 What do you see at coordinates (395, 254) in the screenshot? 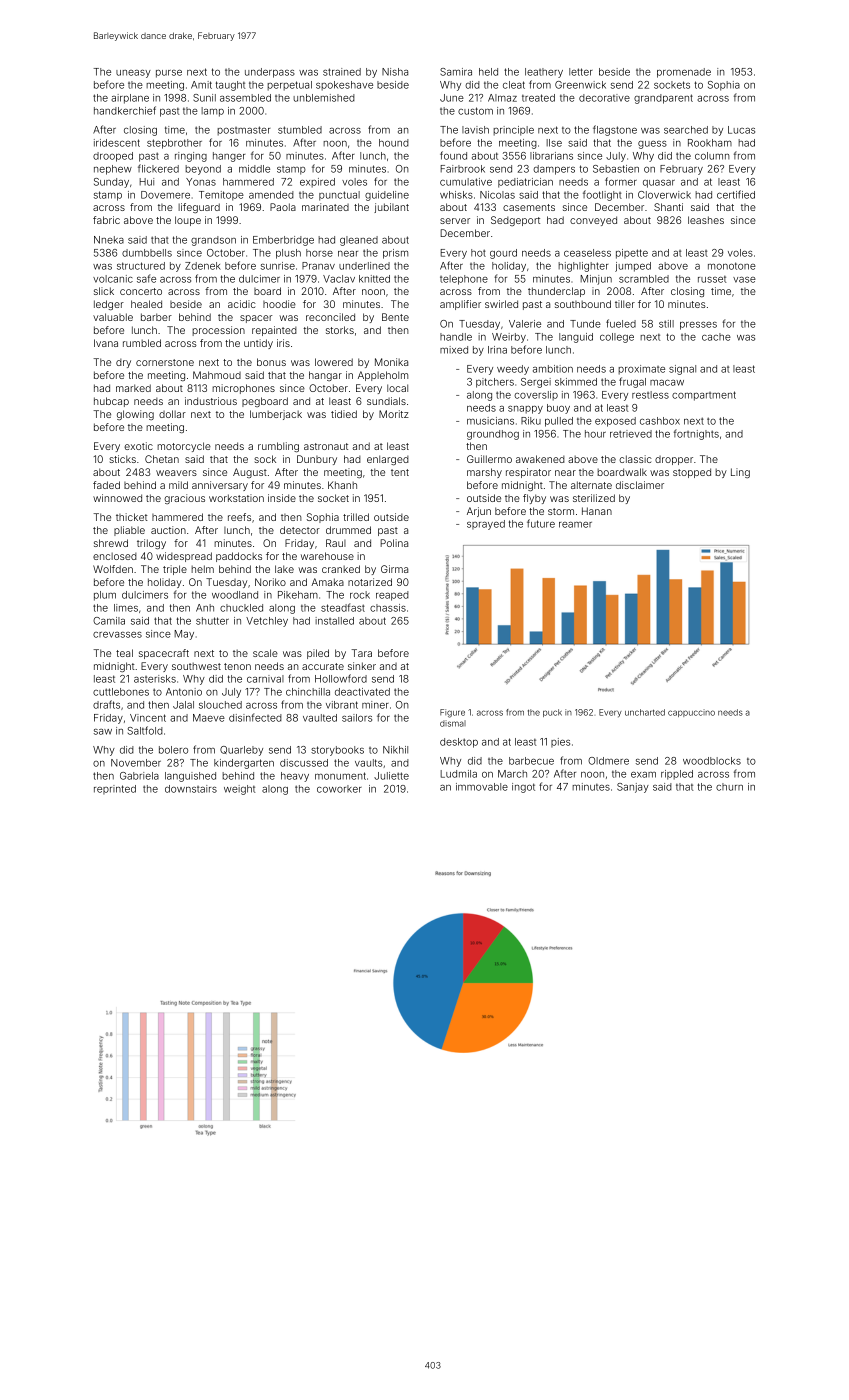
I see `prism` at bounding box center [395, 254].
